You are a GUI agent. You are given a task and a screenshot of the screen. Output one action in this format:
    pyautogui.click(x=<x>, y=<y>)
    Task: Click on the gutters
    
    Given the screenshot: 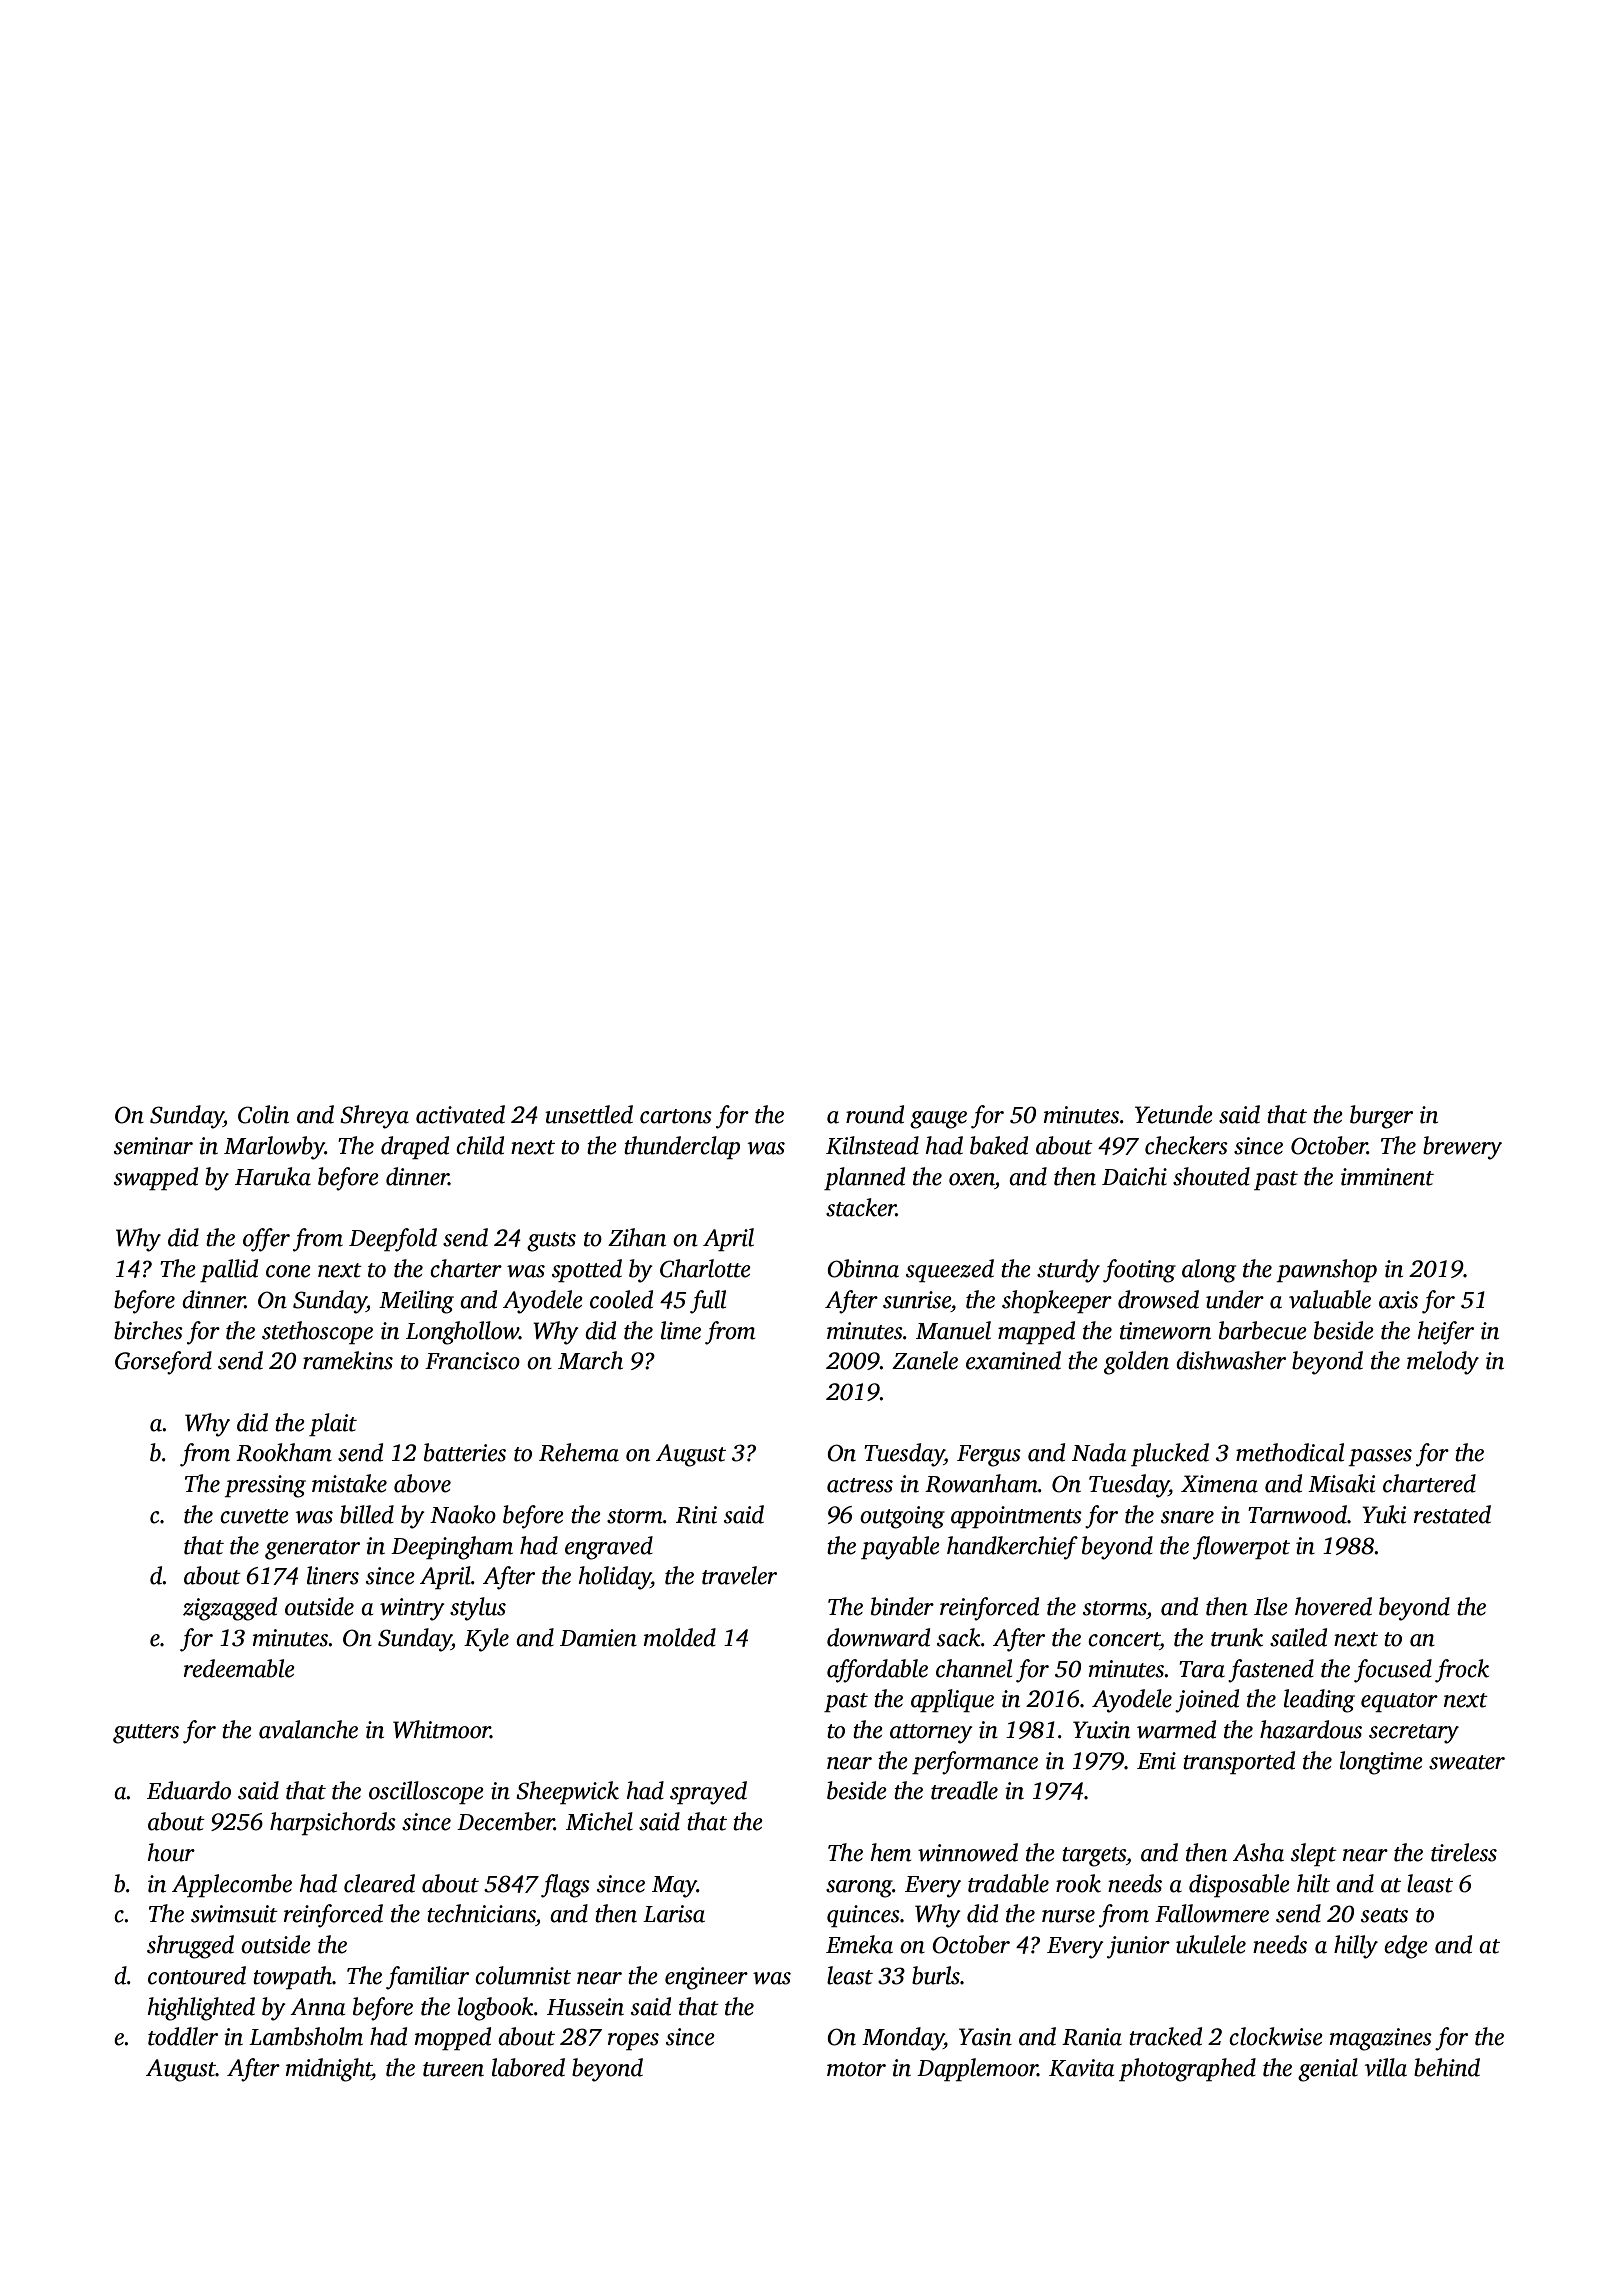 What is the action you would take?
    pyautogui.click(x=146, y=1734)
